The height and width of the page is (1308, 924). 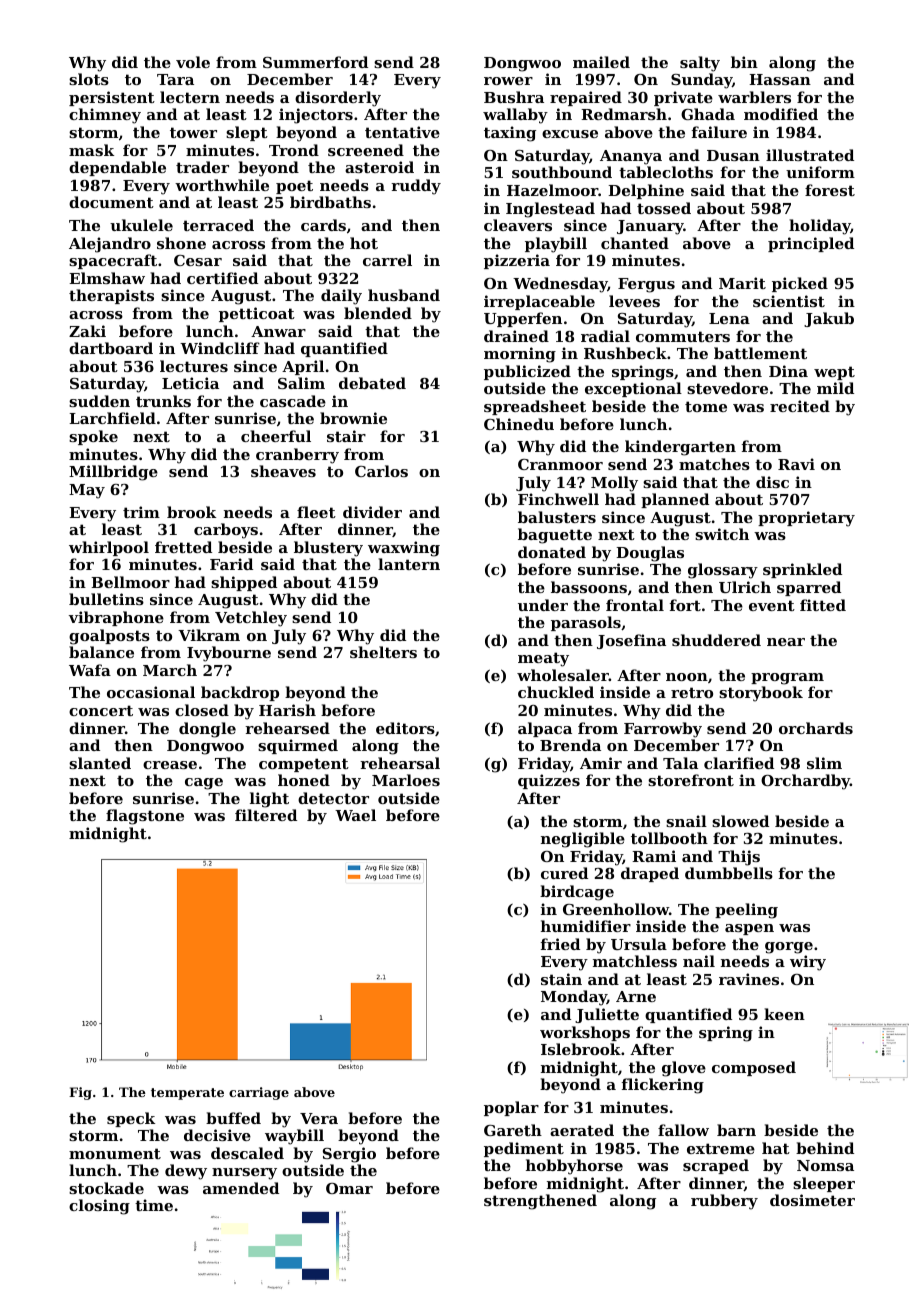 I want to click on Omar, so click(x=349, y=1188).
